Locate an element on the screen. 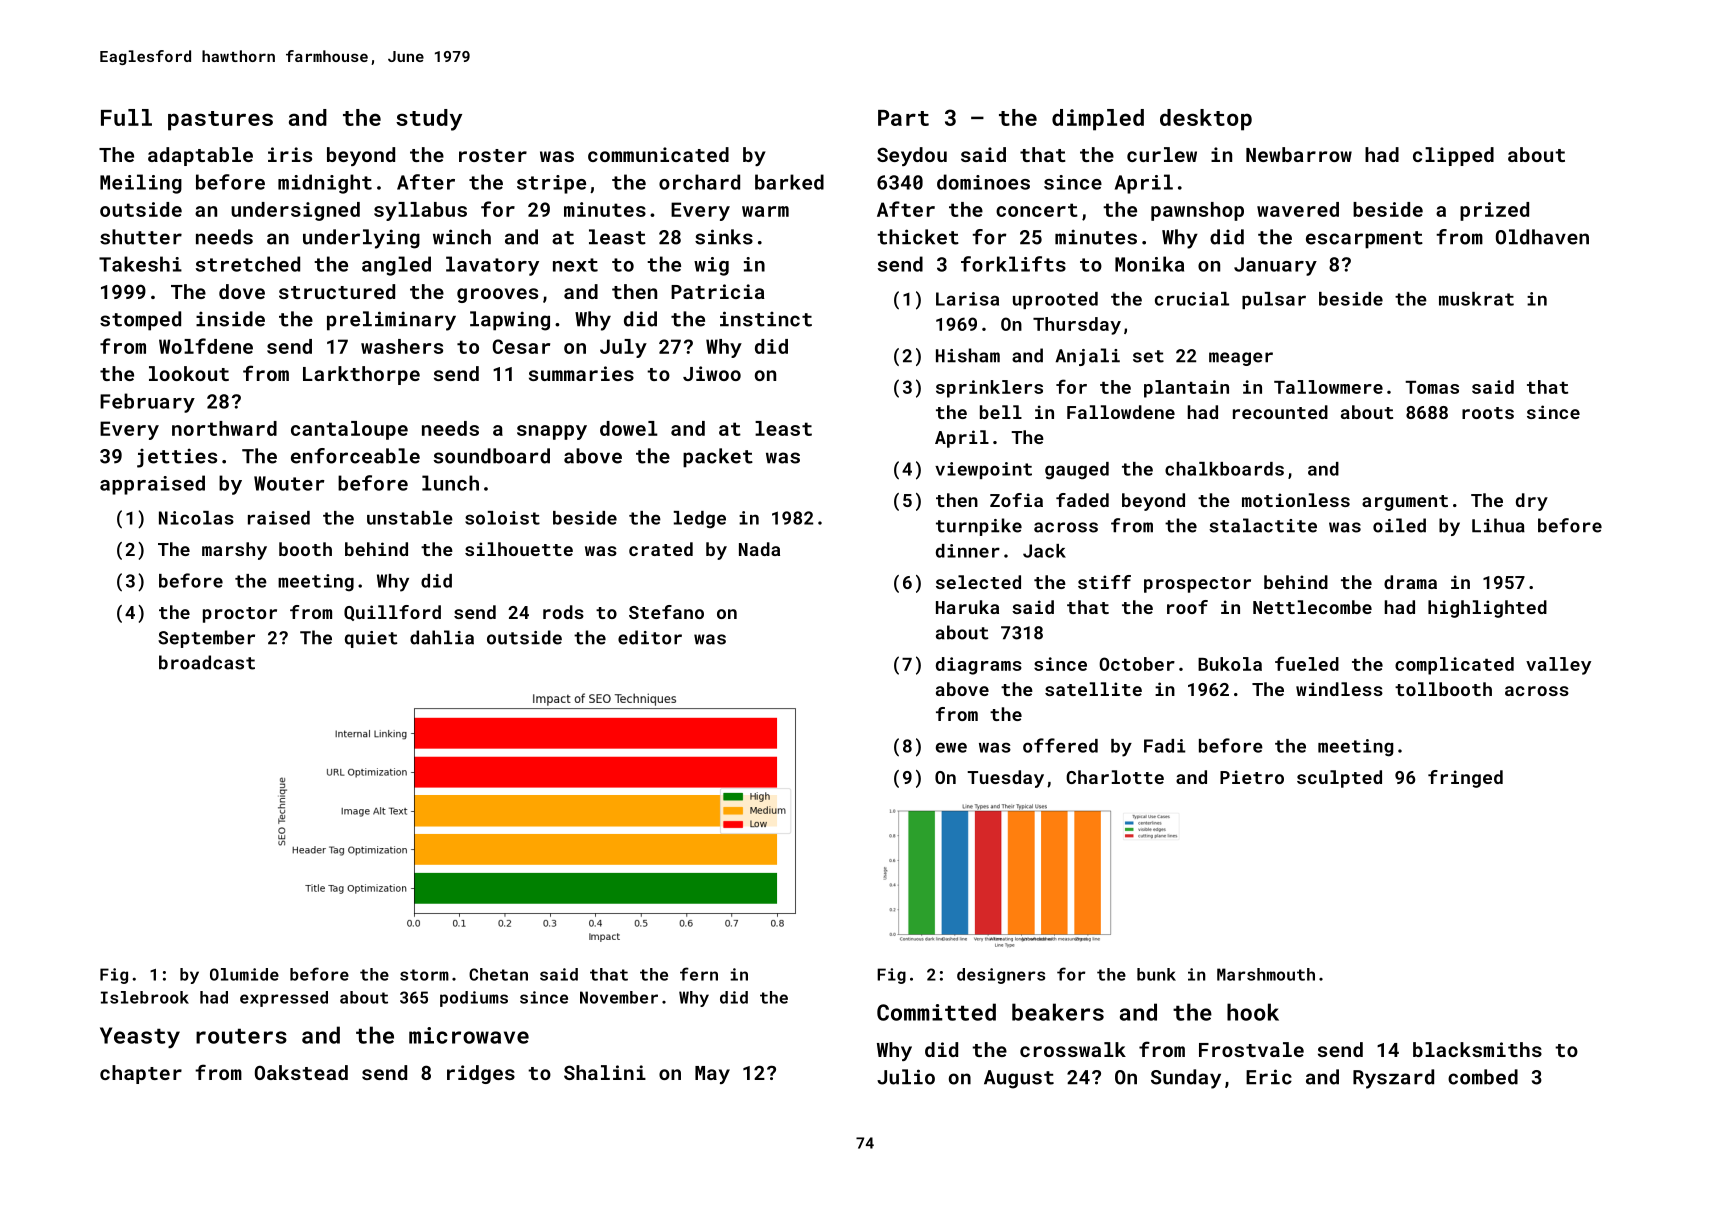 The width and height of the screenshot is (1712, 1211). desktop is located at coordinates (1206, 120).
